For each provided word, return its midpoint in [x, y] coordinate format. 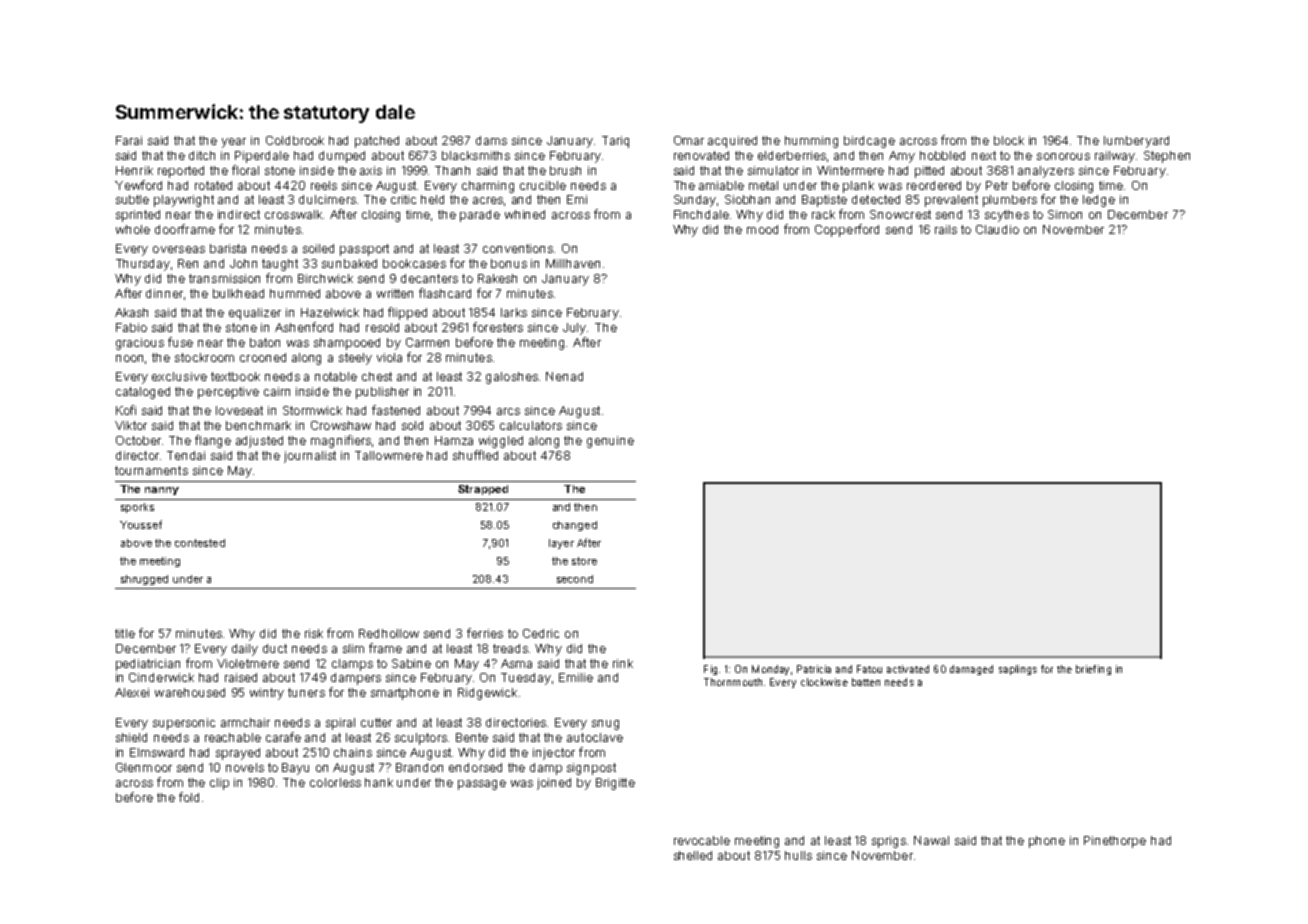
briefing [1093, 670]
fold [189, 797]
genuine [610, 442]
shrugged [144, 580]
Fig [710, 670]
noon [129, 358]
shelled [693, 855]
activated [908, 669]
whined [525, 214]
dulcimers [327, 199]
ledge [1099, 201]
